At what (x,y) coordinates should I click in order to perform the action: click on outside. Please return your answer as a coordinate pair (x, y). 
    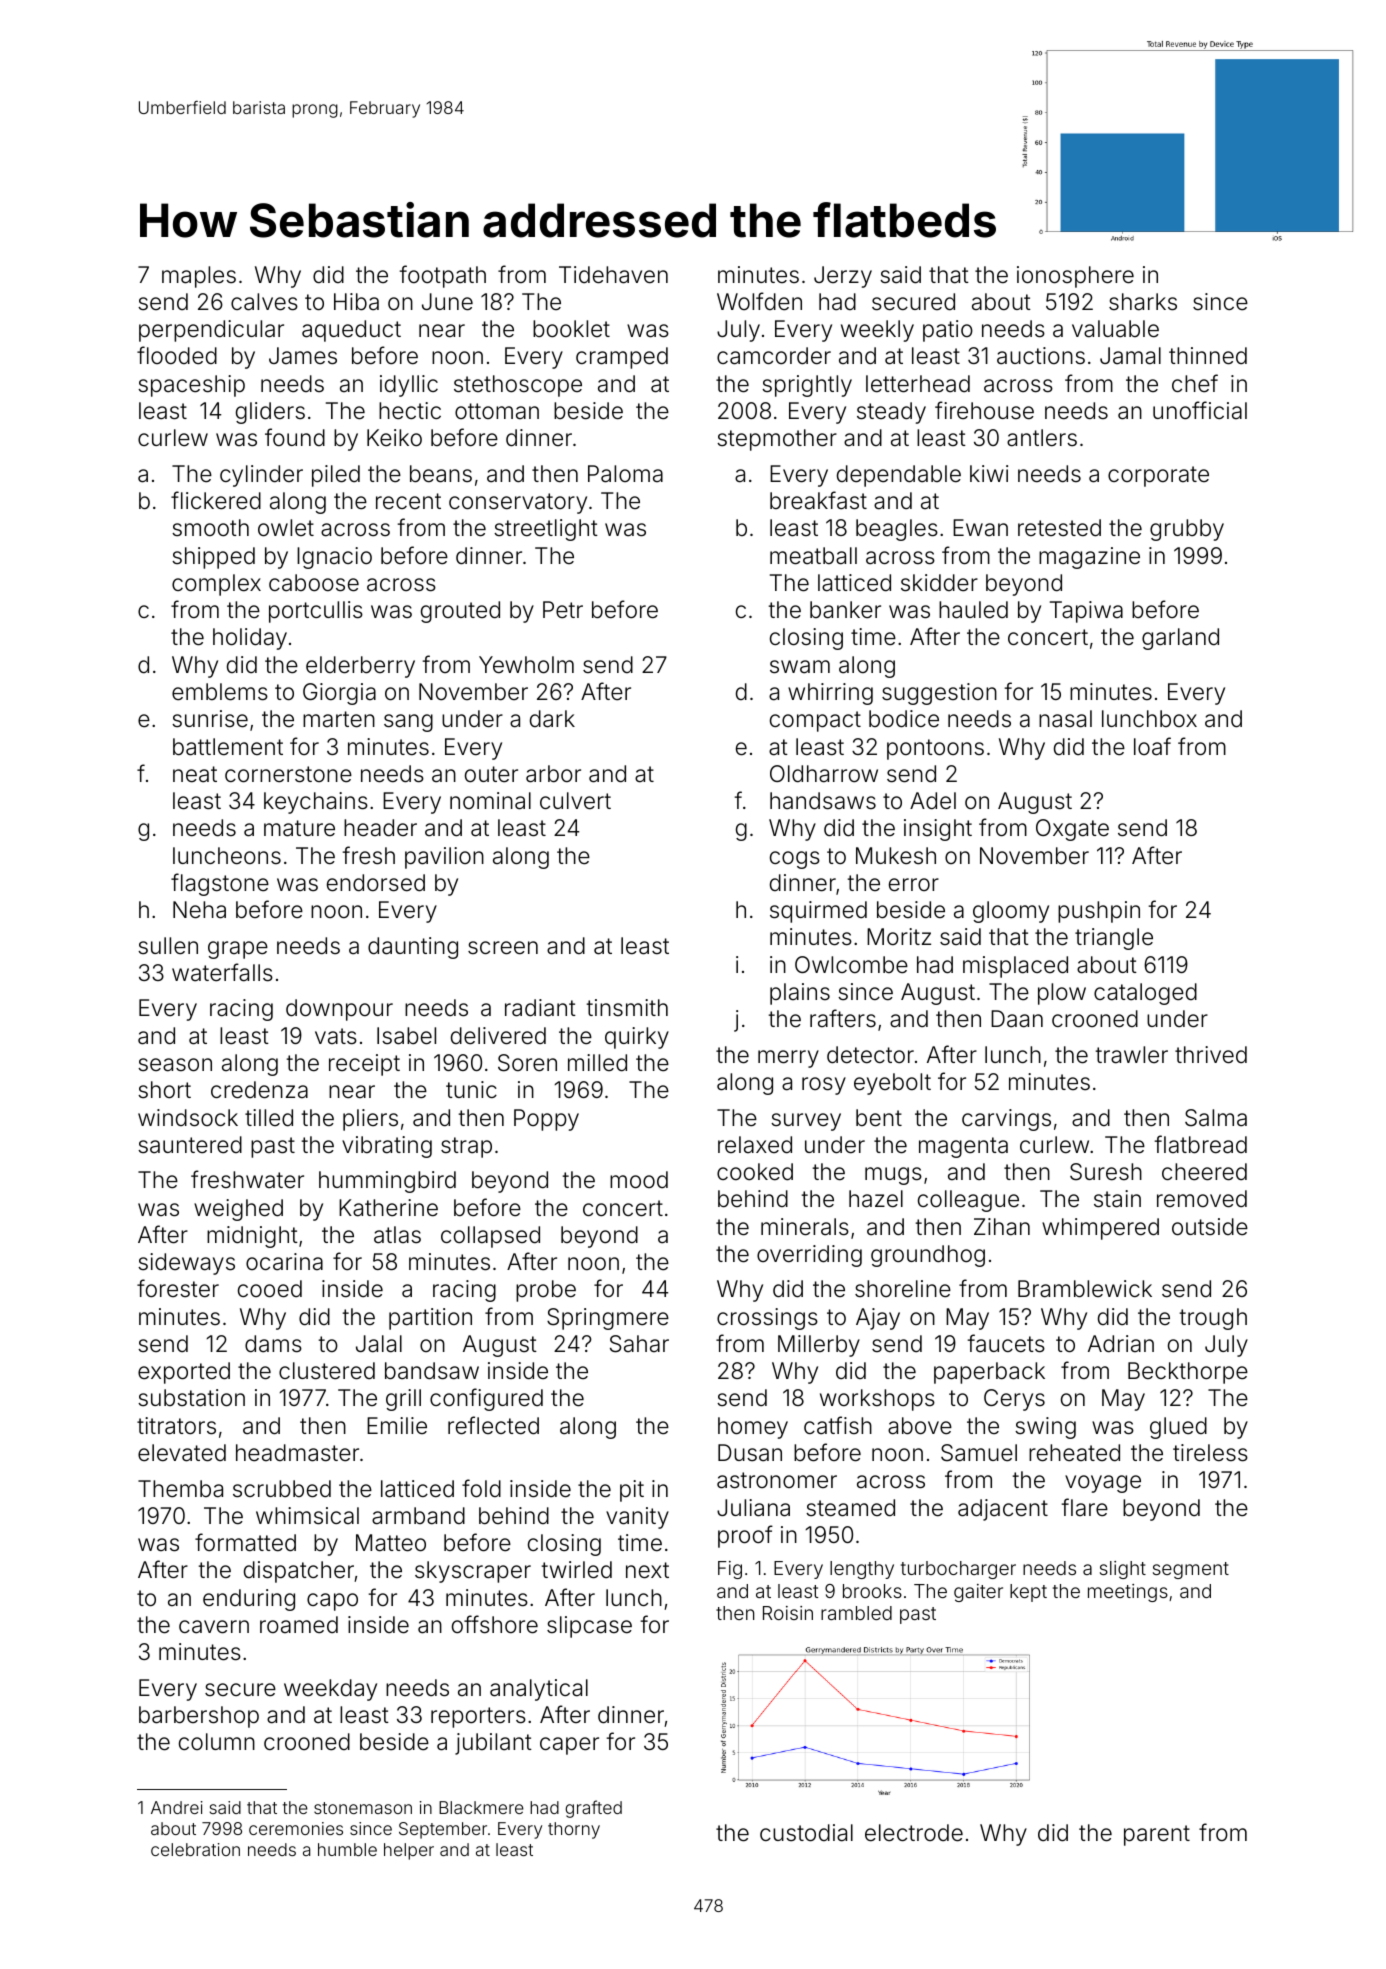
    Looking at the image, I should click on (1210, 1227).
